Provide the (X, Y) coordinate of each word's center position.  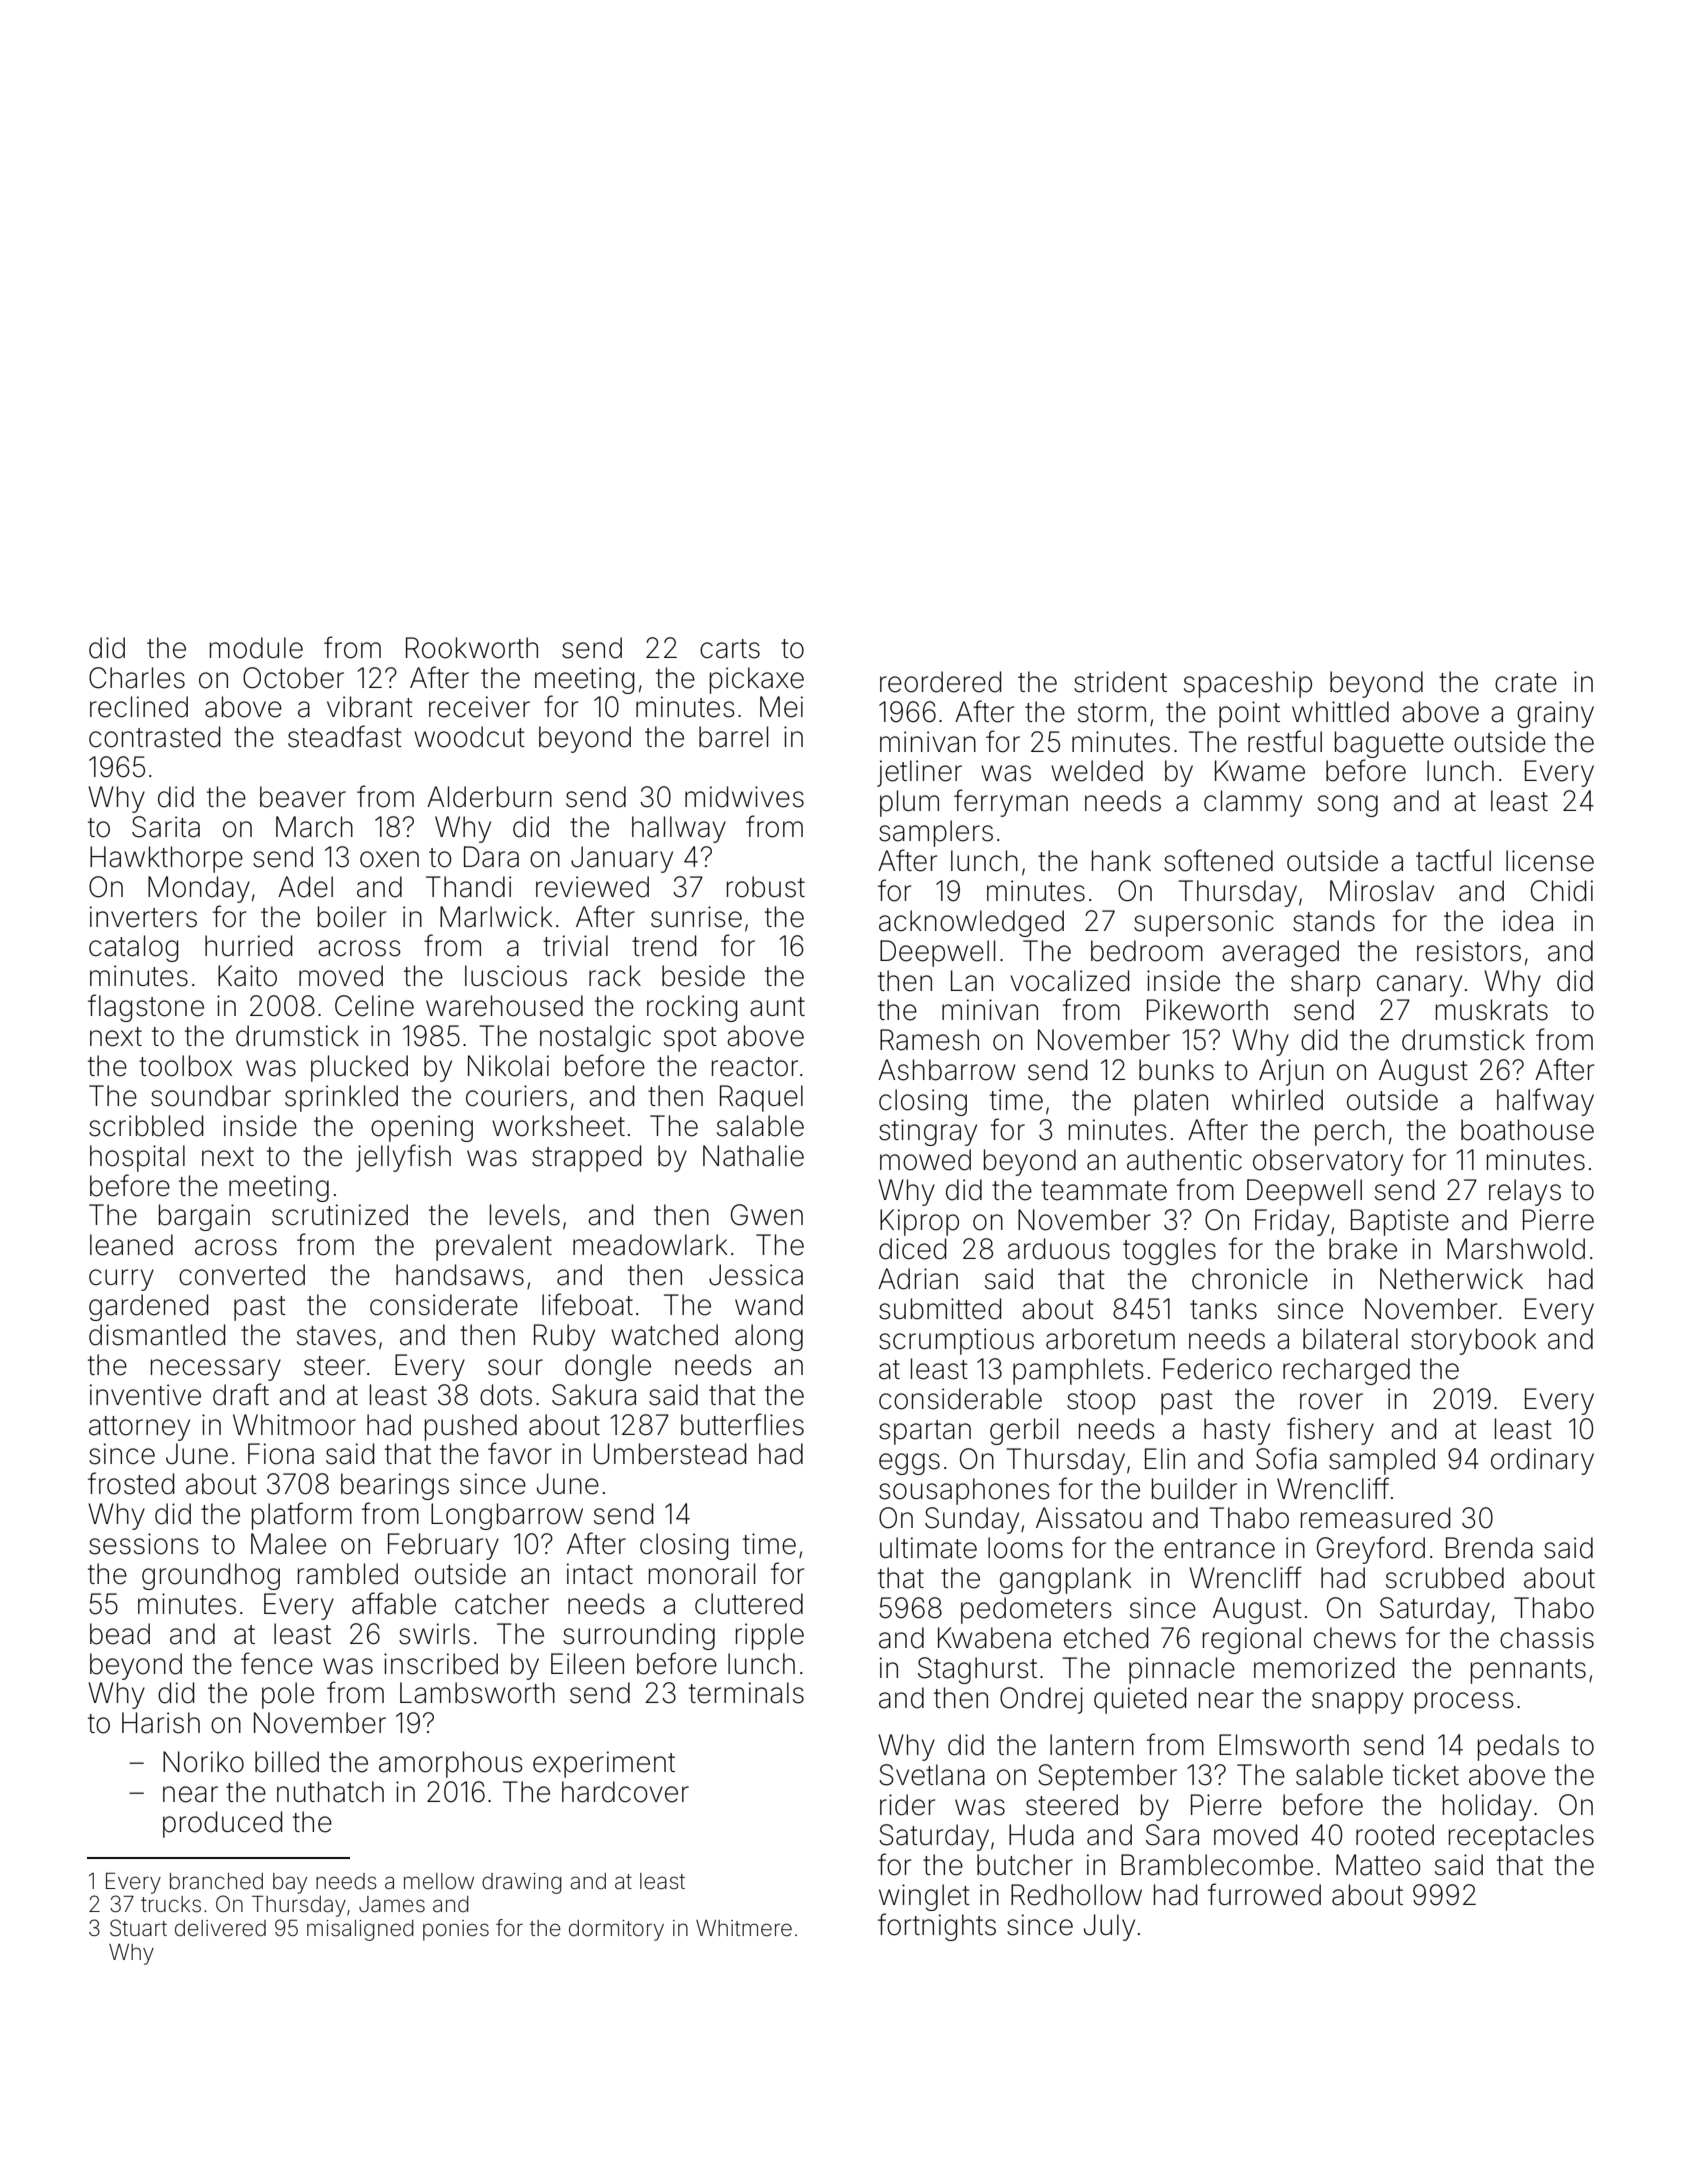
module (256, 648)
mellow (439, 1881)
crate (1526, 683)
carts (730, 649)
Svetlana (932, 1775)
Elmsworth (1284, 1745)
